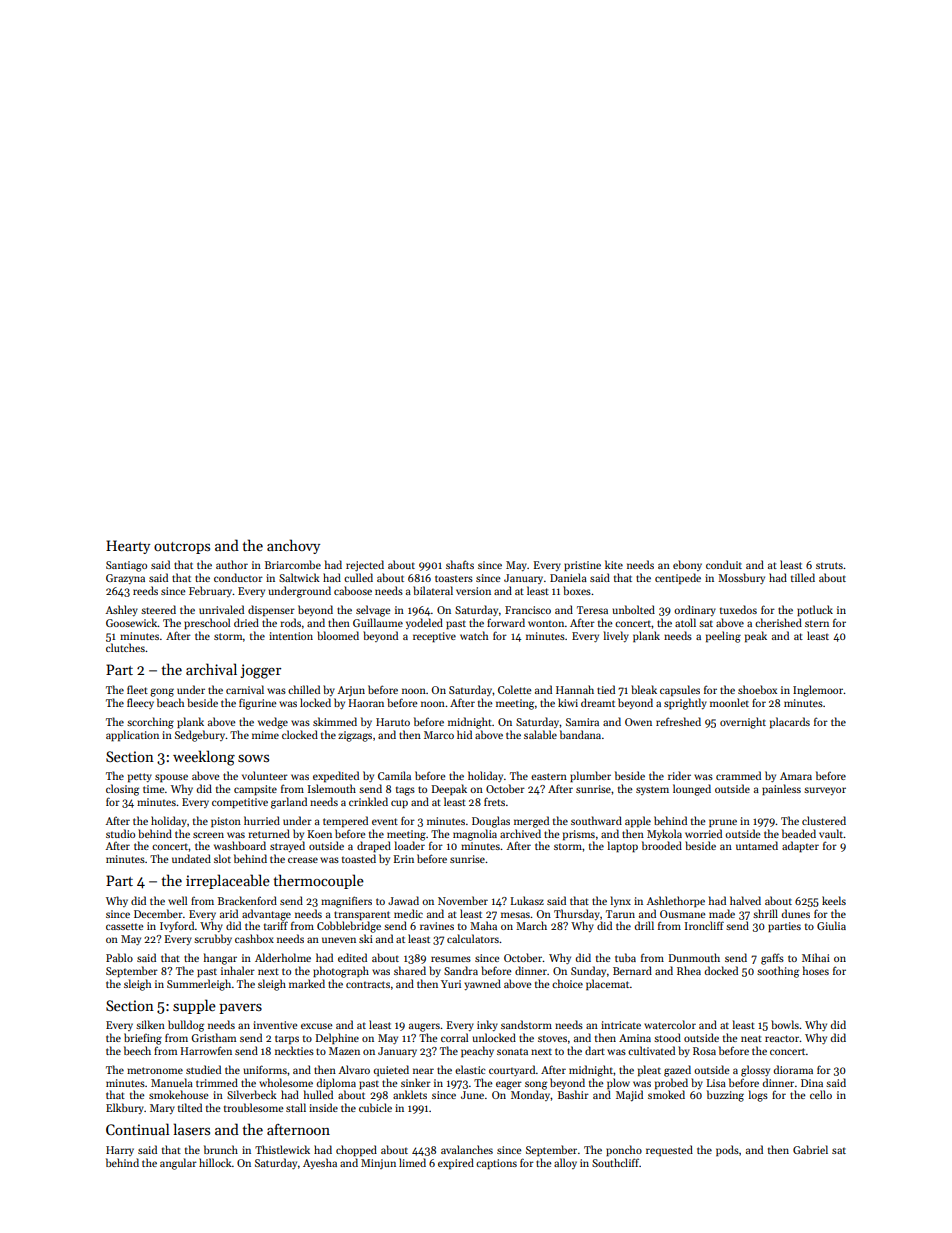 This page has width=952, height=1233. What do you see at coordinates (496, 1164) in the page?
I see `captions` at bounding box center [496, 1164].
